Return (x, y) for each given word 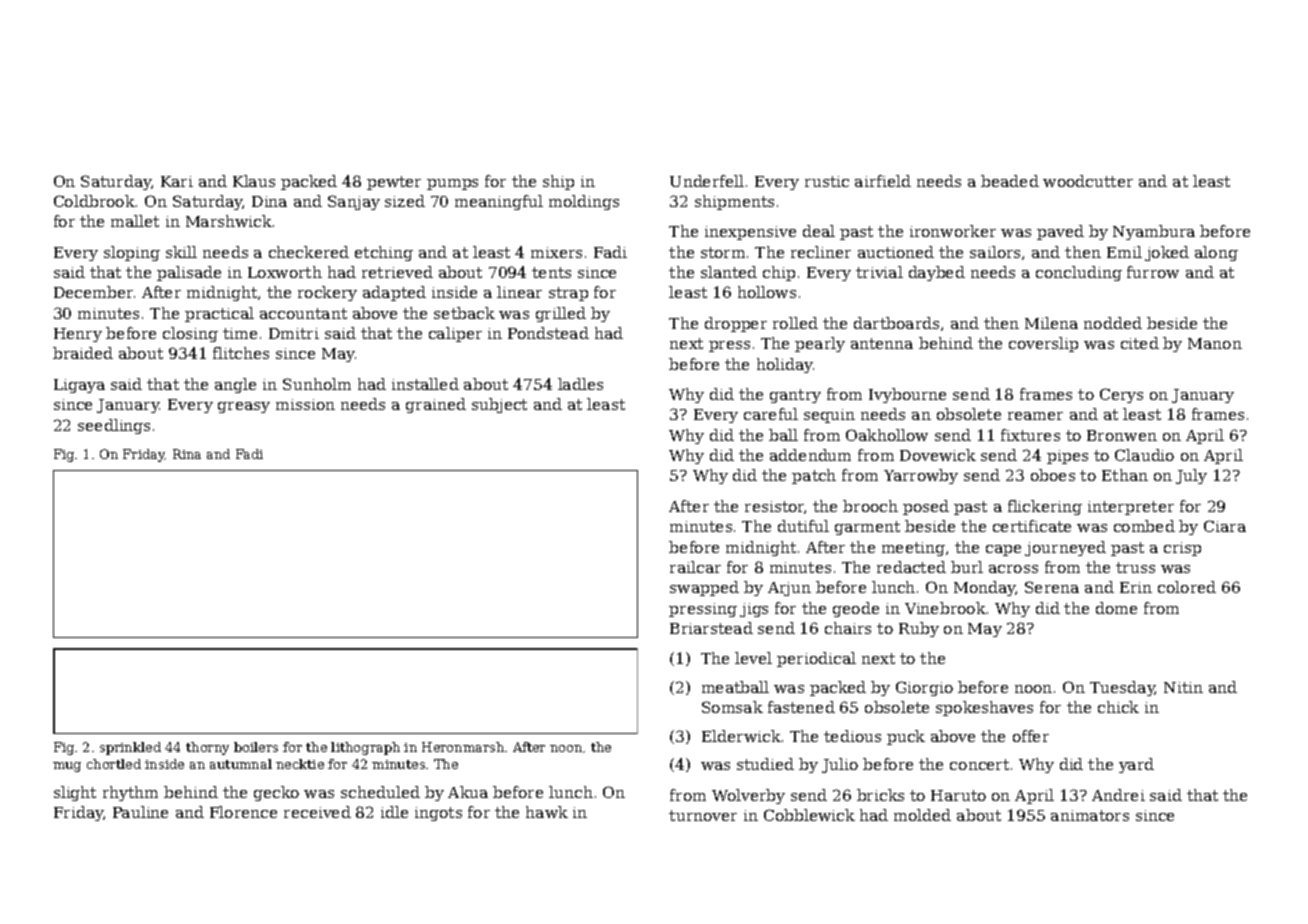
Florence (243, 812)
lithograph (365, 748)
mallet (135, 221)
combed (1144, 526)
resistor (775, 507)
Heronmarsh (463, 747)
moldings (584, 202)
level (753, 658)
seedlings (114, 426)
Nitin (1183, 687)
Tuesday (1122, 688)
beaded (1010, 181)
